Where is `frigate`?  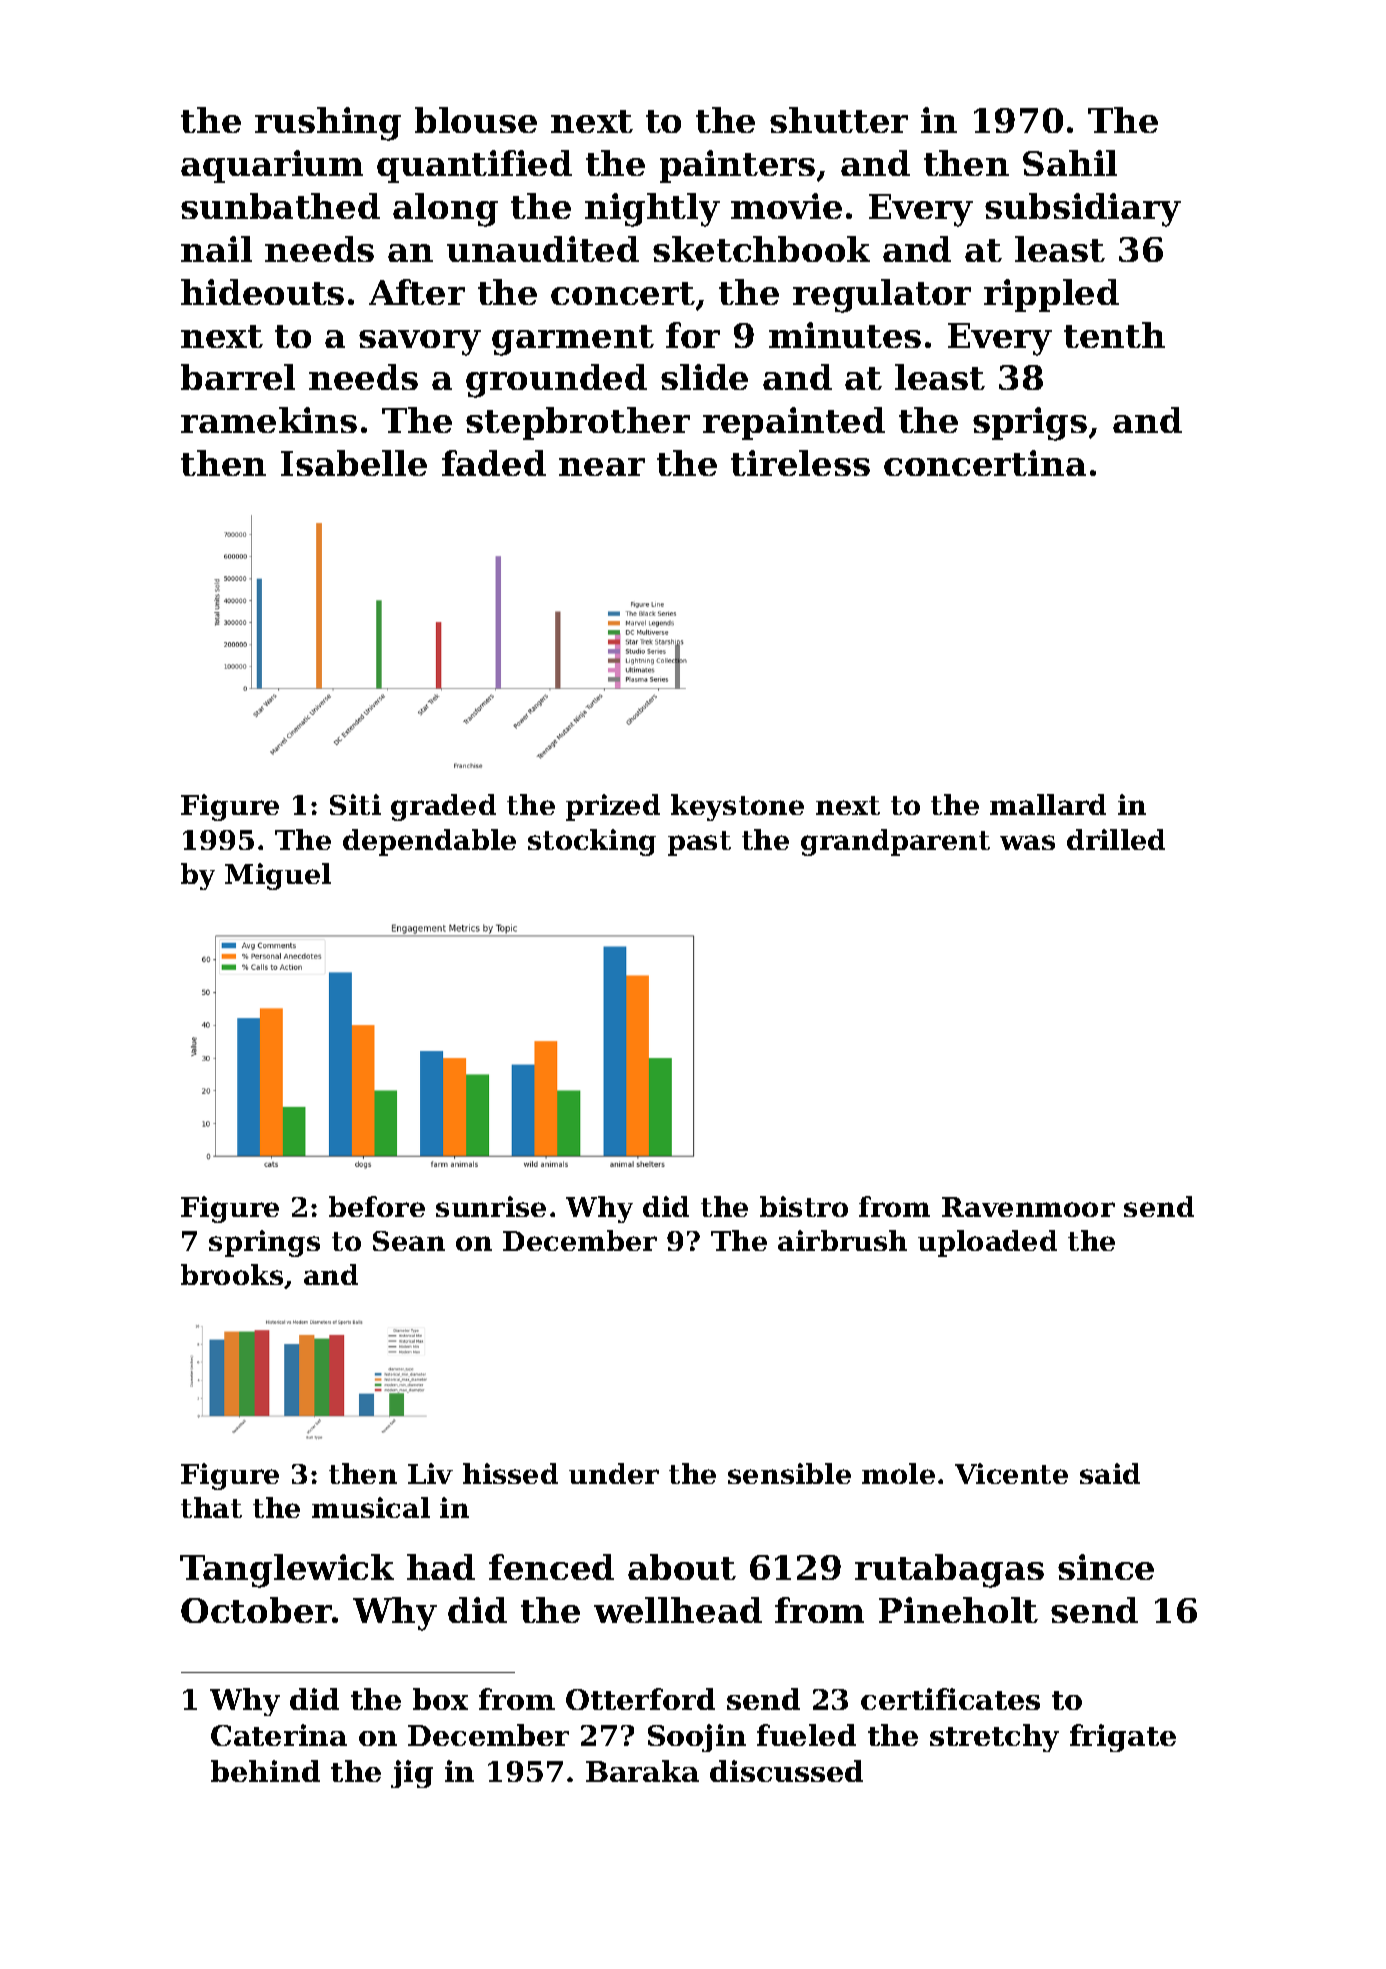 frigate is located at coordinates (1123, 1738).
